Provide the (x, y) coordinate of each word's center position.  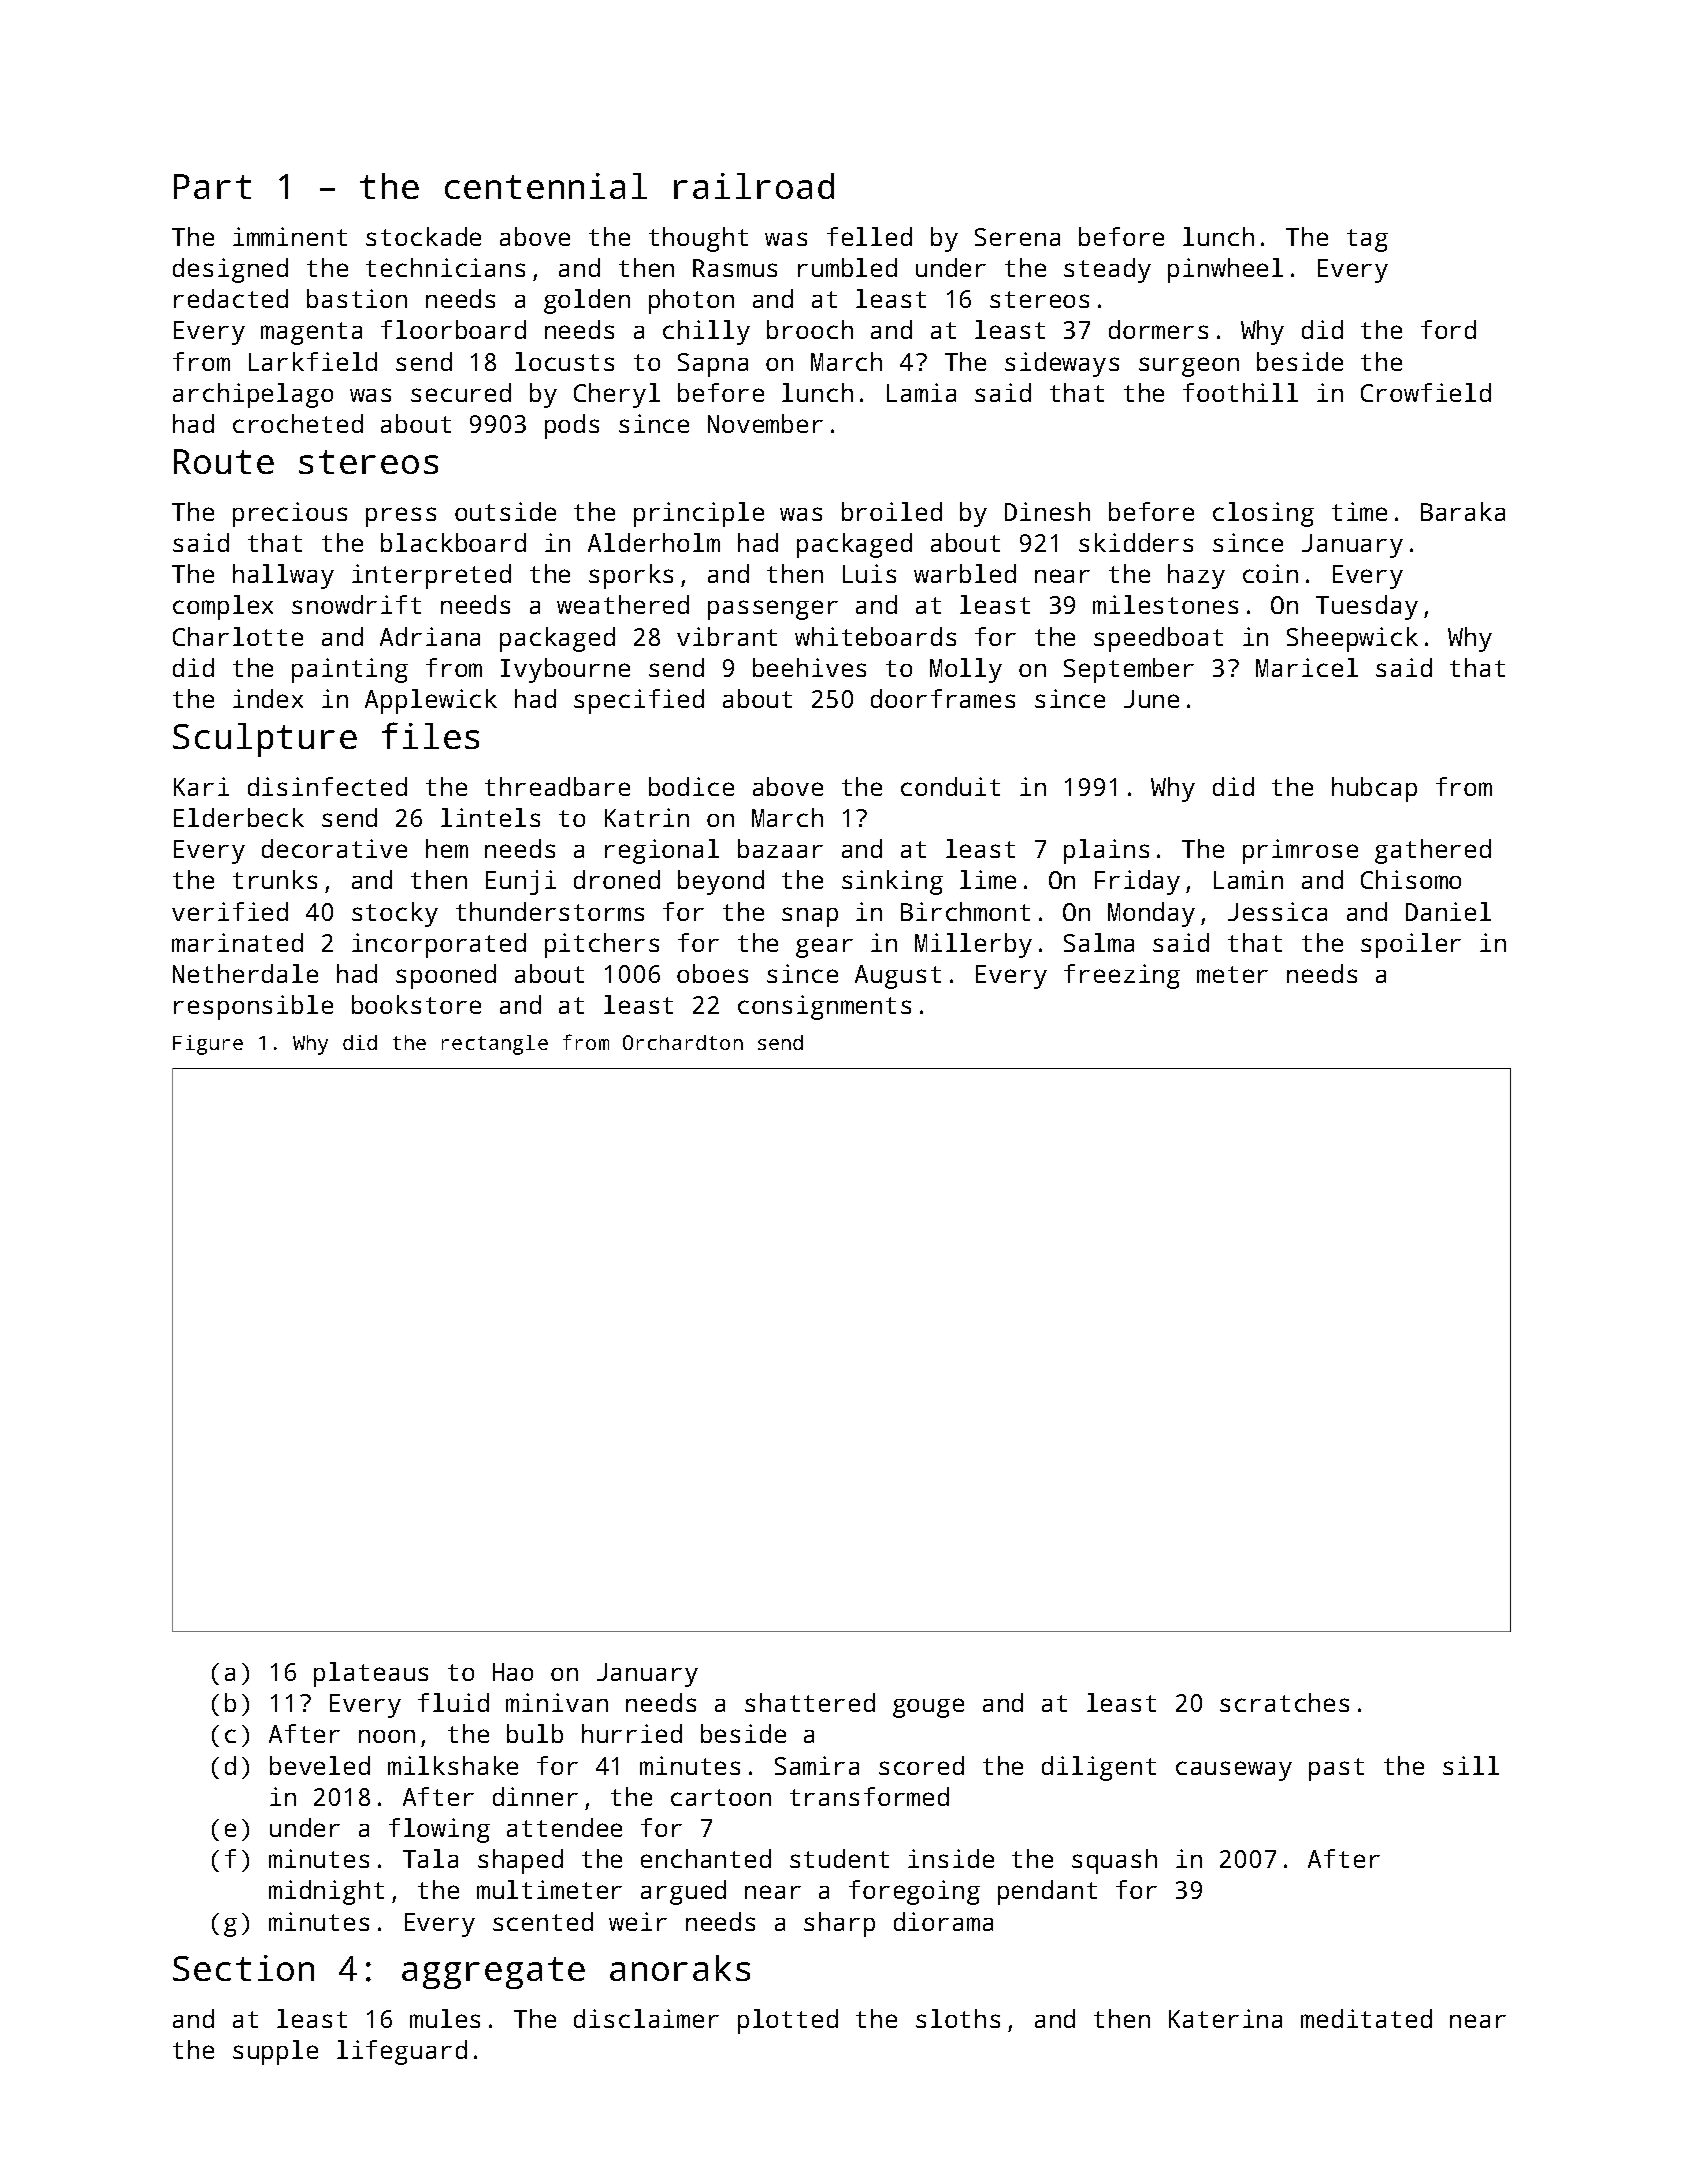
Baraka (1463, 511)
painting (350, 670)
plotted (788, 2021)
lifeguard (402, 2052)
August (898, 977)
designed (230, 270)
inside (951, 1858)
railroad (754, 186)
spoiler (1411, 945)
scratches (1284, 1702)
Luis (869, 573)
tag (1367, 240)
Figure (208, 1045)
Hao (513, 1672)
